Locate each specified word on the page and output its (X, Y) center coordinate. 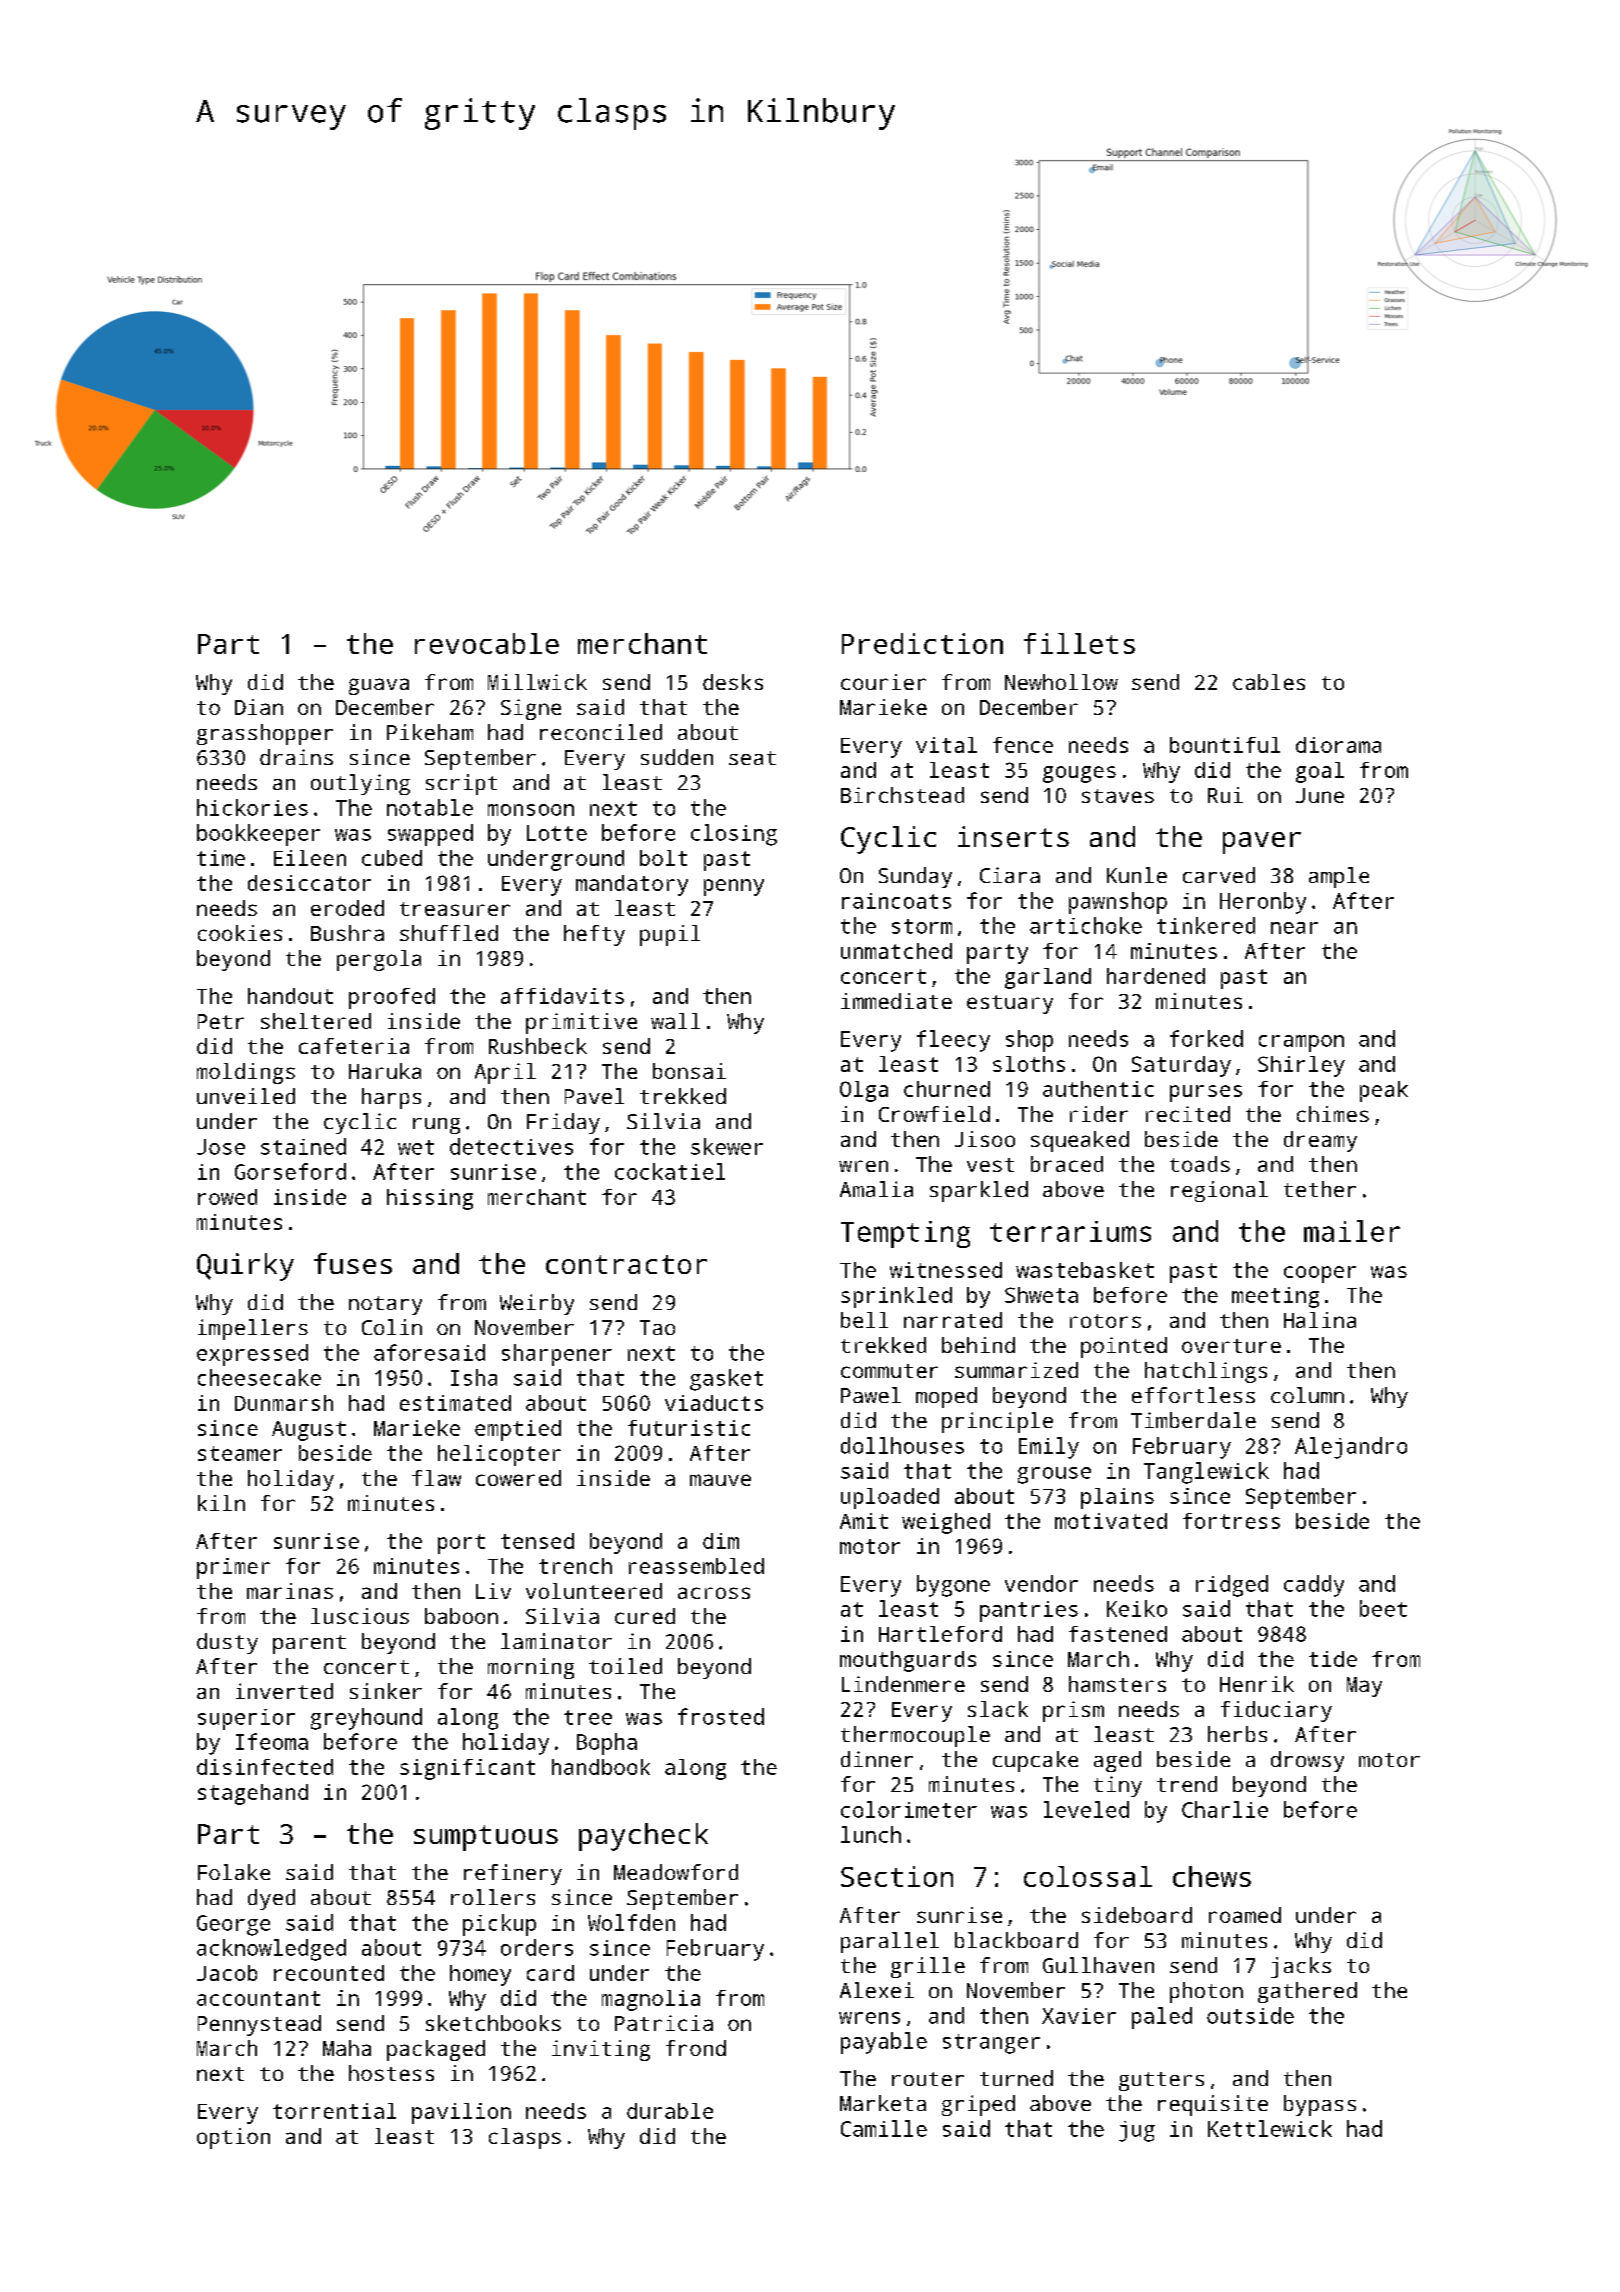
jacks (1301, 1967)
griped (978, 2105)
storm (922, 926)
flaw (436, 1478)
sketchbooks (493, 2023)
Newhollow (1061, 682)
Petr (221, 1021)
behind (978, 1345)
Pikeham (430, 732)
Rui (1225, 795)
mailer (1352, 1231)
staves (1118, 796)
